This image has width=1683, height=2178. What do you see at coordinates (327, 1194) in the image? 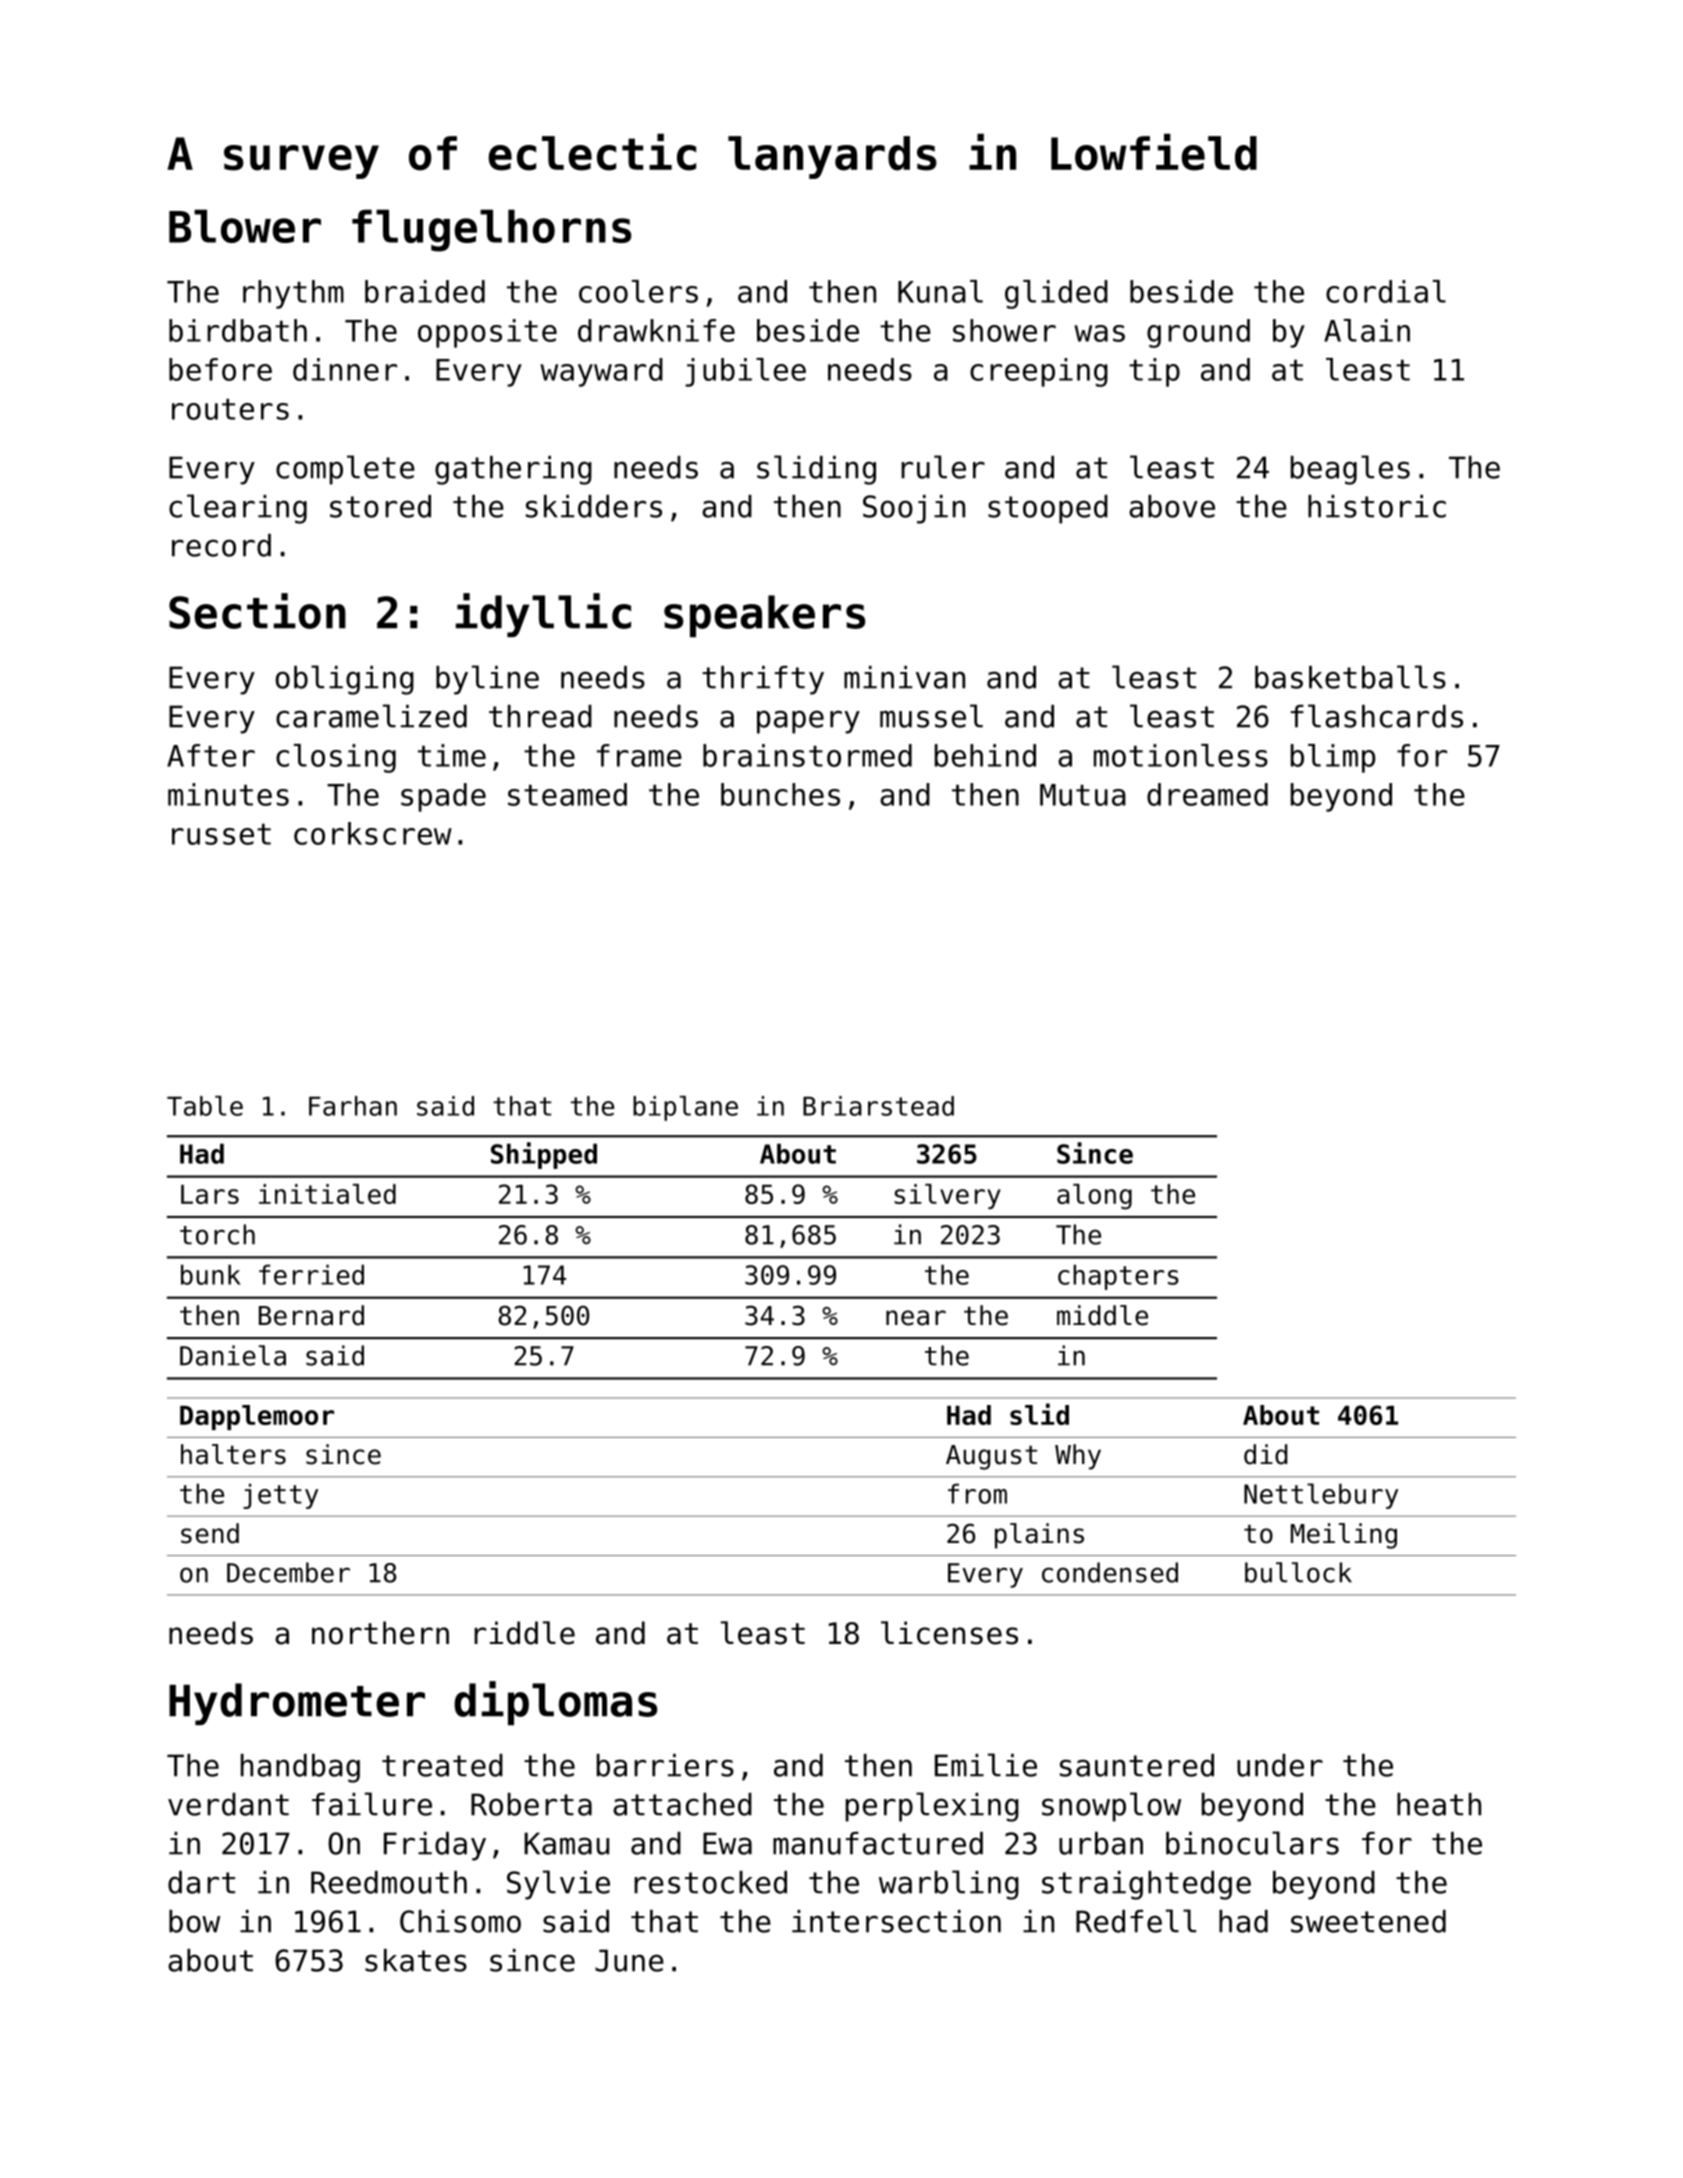
I see `initialed` at bounding box center [327, 1194].
